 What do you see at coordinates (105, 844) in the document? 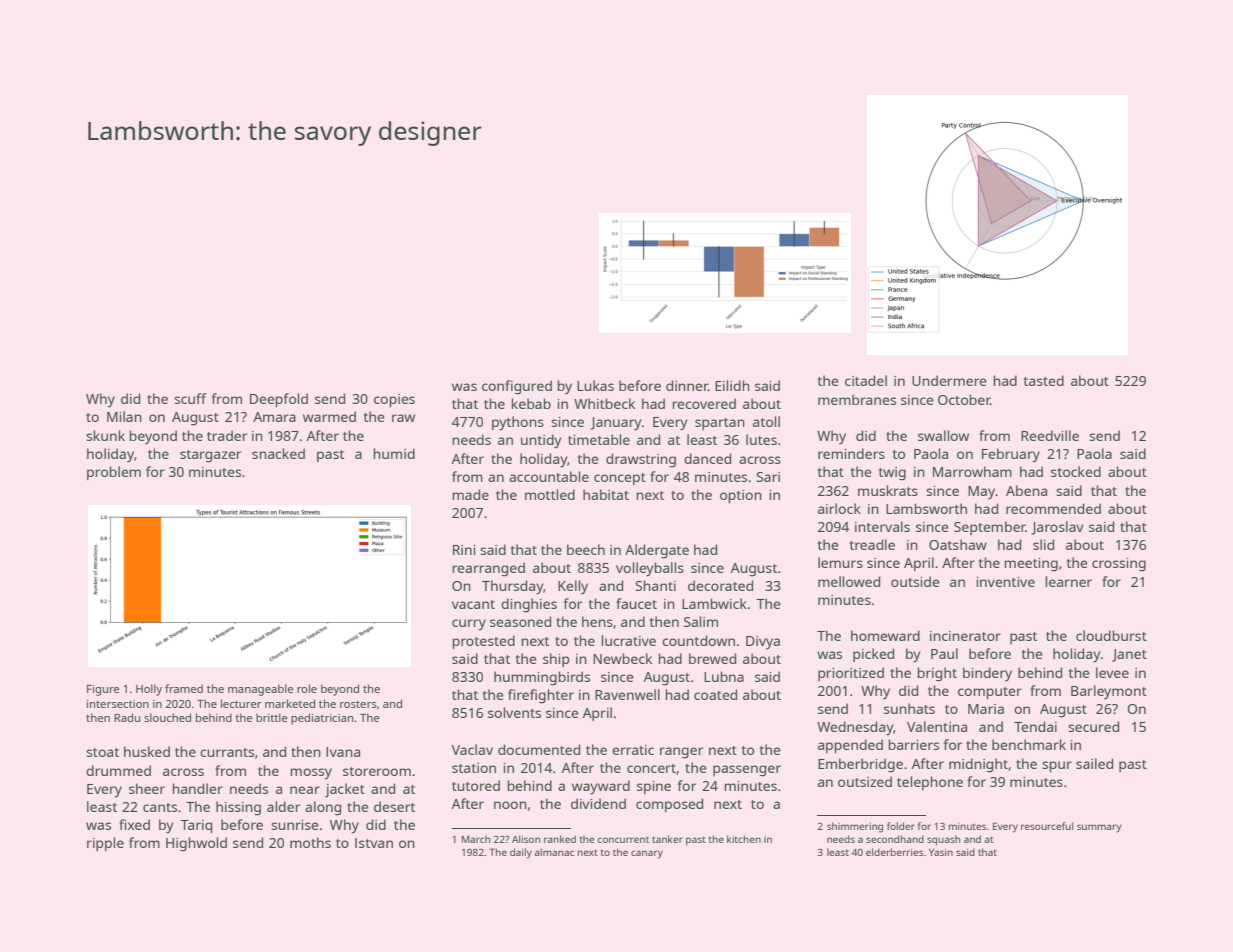
I see `ripple` at bounding box center [105, 844].
